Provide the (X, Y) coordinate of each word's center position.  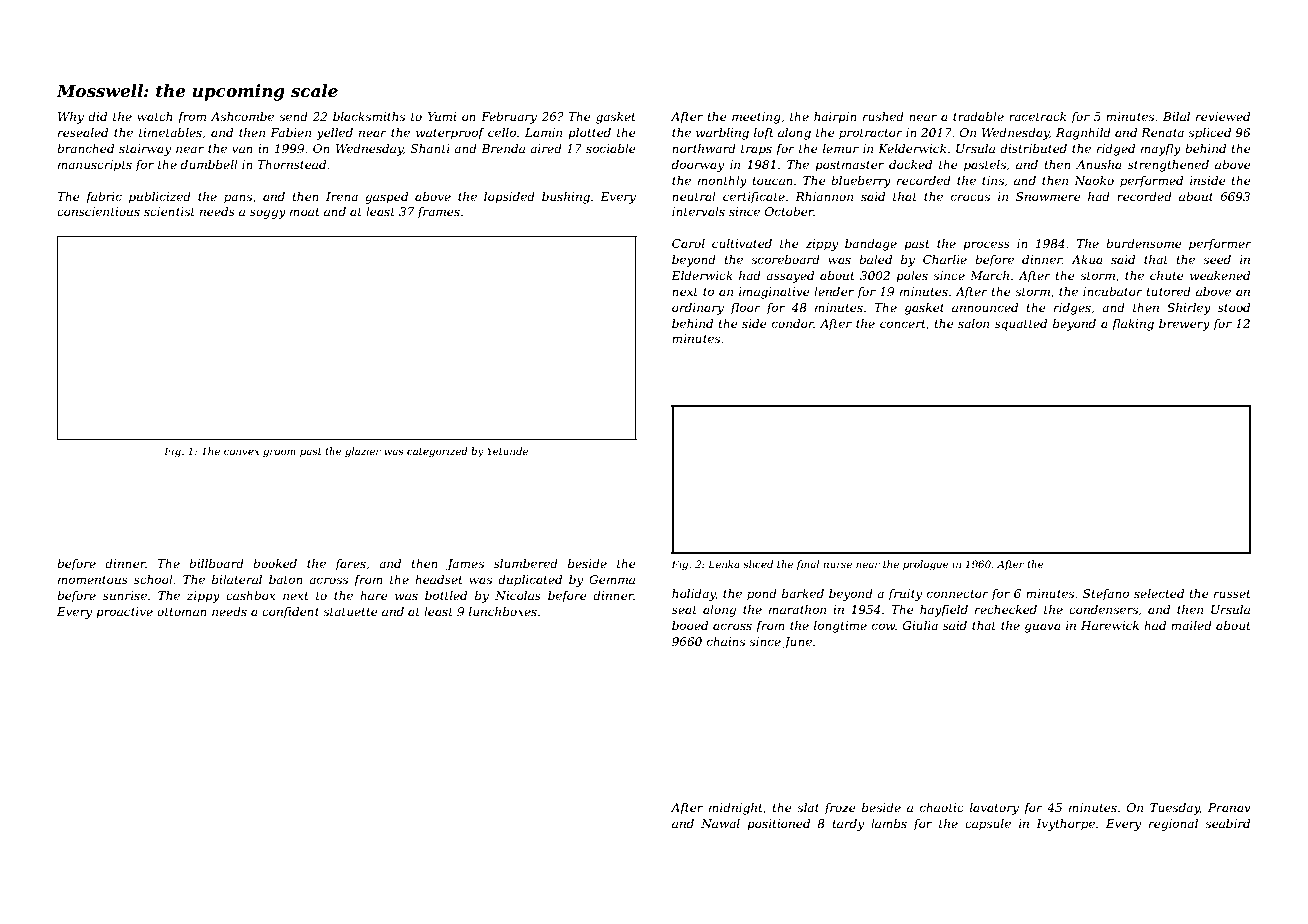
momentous (93, 580)
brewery (1184, 325)
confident (290, 613)
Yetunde (507, 451)
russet (1232, 594)
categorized (437, 452)
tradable (978, 116)
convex (241, 452)
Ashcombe (242, 116)
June (797, 643)
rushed (883, 116)
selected (1159, 593)
